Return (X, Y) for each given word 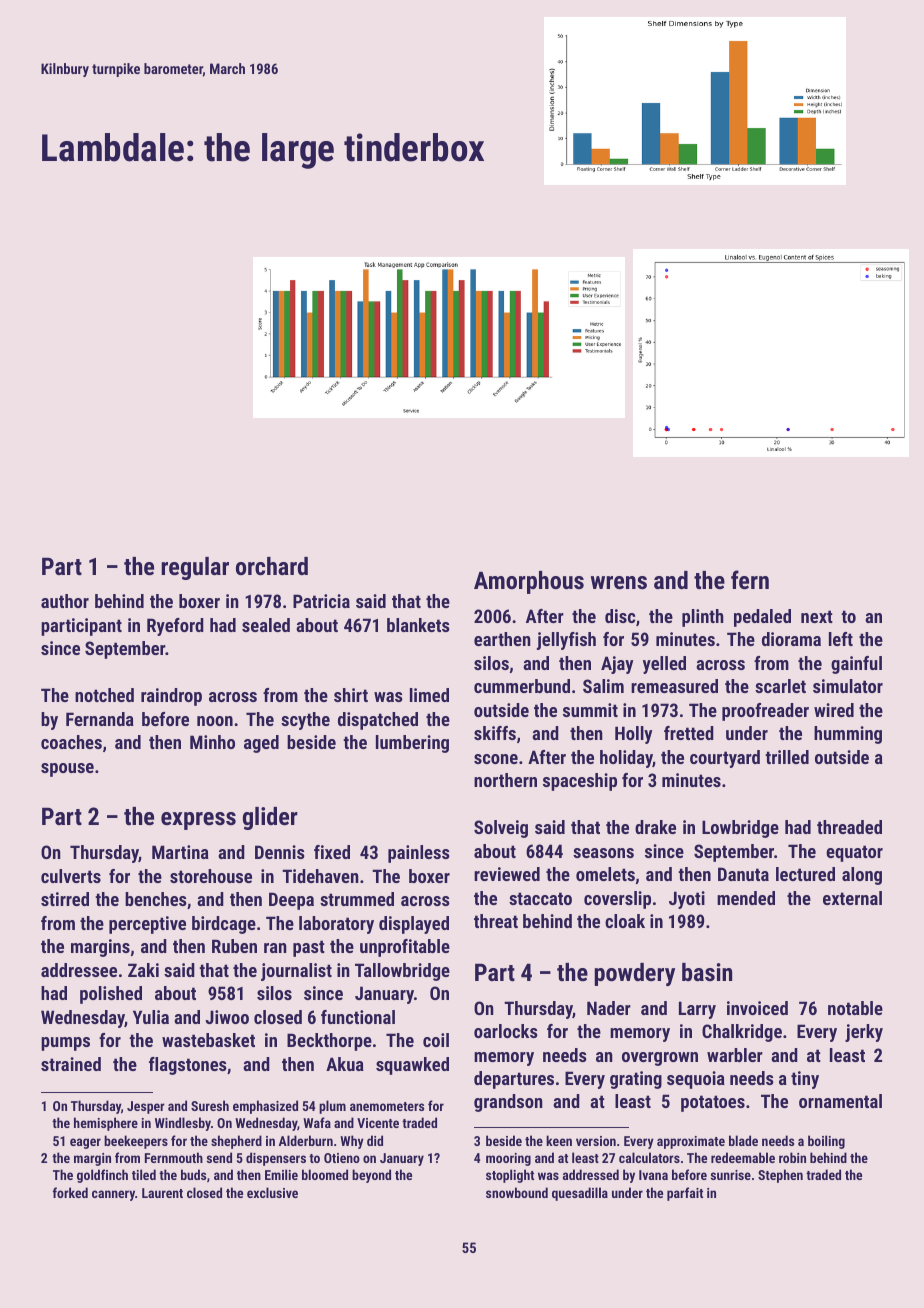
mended (746, 898)
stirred (65, 899)
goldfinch (102, 1176)
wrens (619, 582)
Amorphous (529, 582)
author (65, 601)
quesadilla (580, 1194)
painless (419, 854)
